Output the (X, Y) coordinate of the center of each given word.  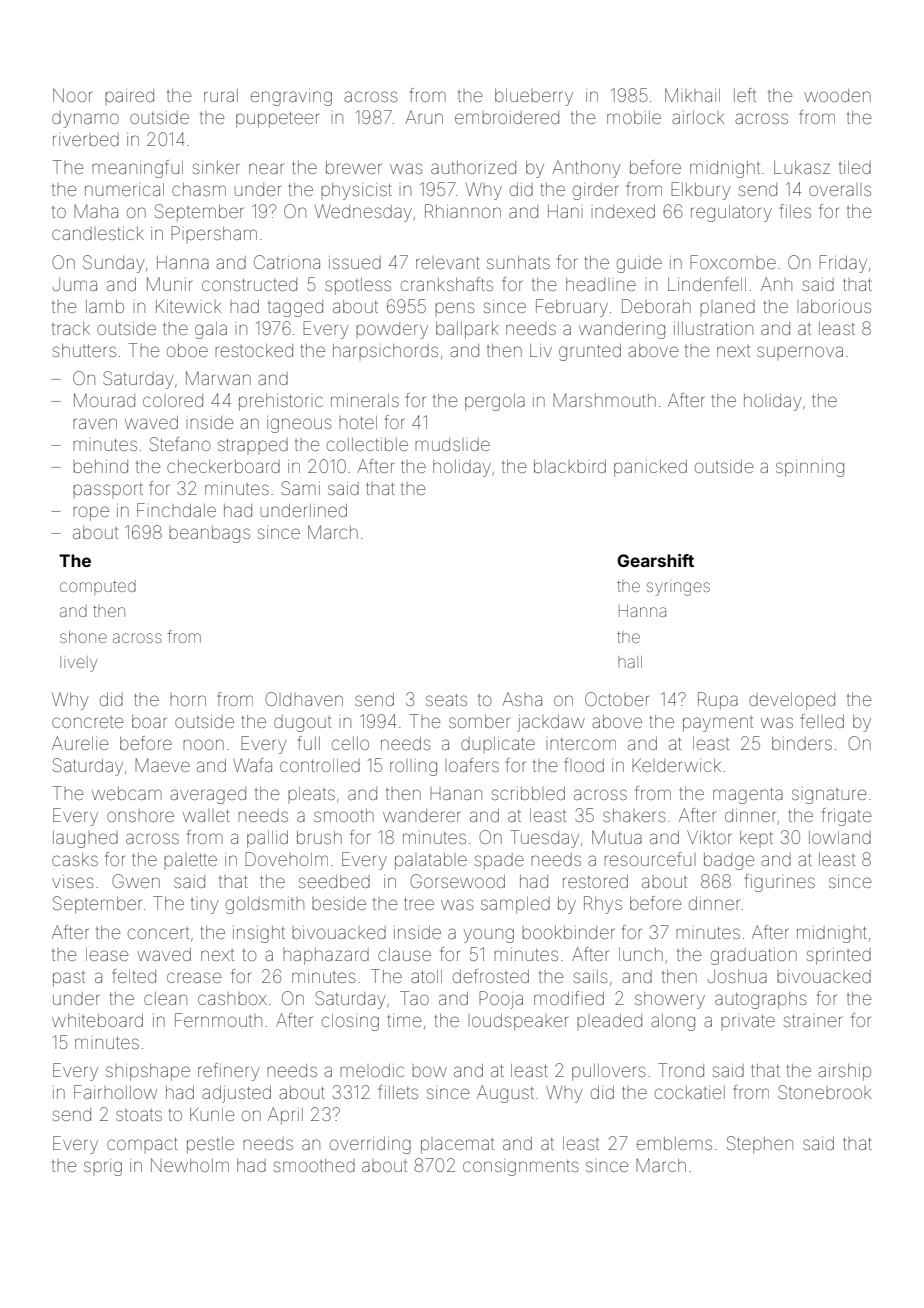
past (69, 979)
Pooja (501, 1000)
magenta (748, 795)
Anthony (586, 169)
